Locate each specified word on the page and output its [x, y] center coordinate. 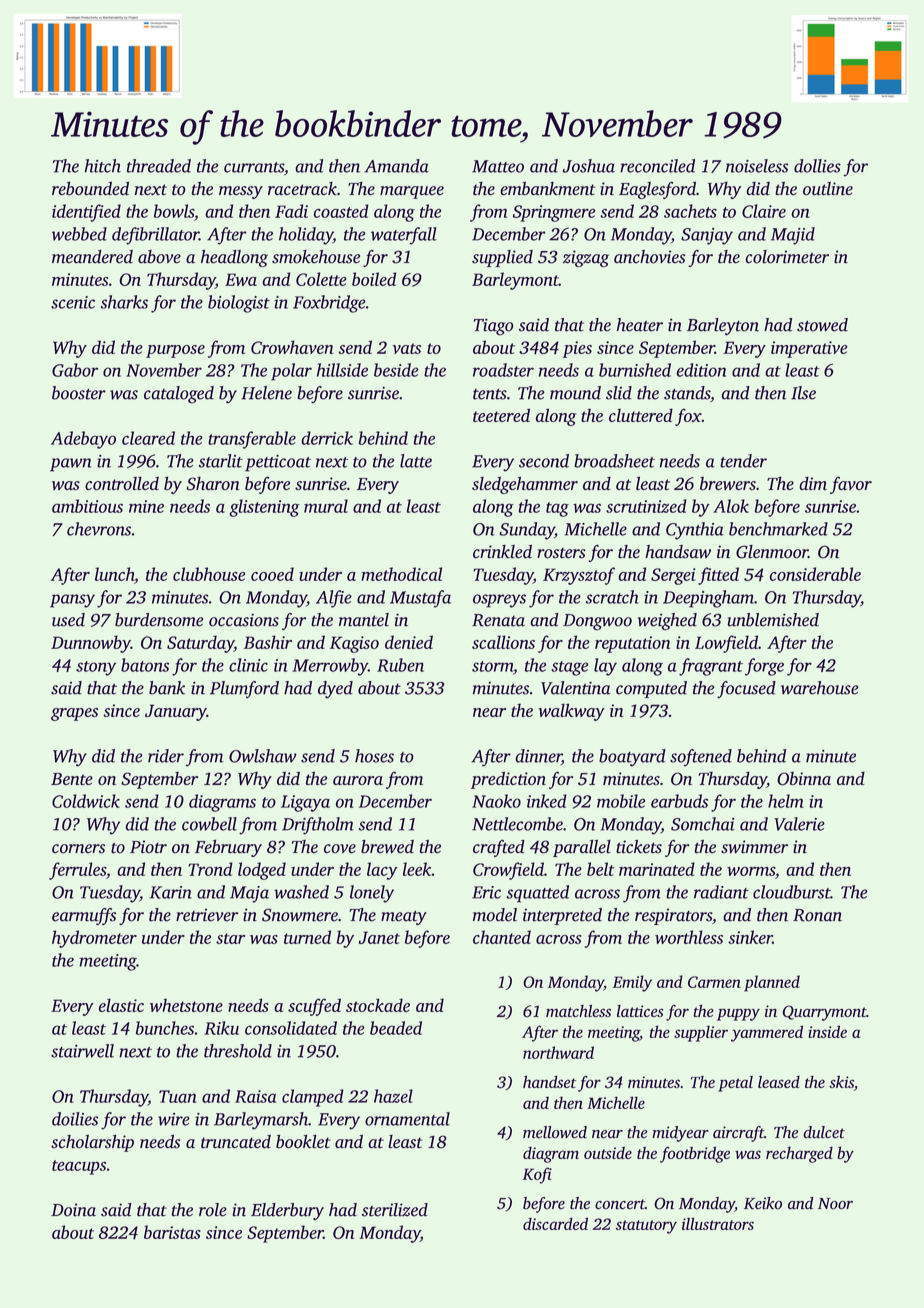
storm [492, 666]
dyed [335, 689]
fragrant [711, 667]
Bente [72, 779]
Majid [793, 236]
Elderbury [287, 1211]
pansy [72, 601]
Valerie [799, 824]
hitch [103, 166]
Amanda [397, 166]
